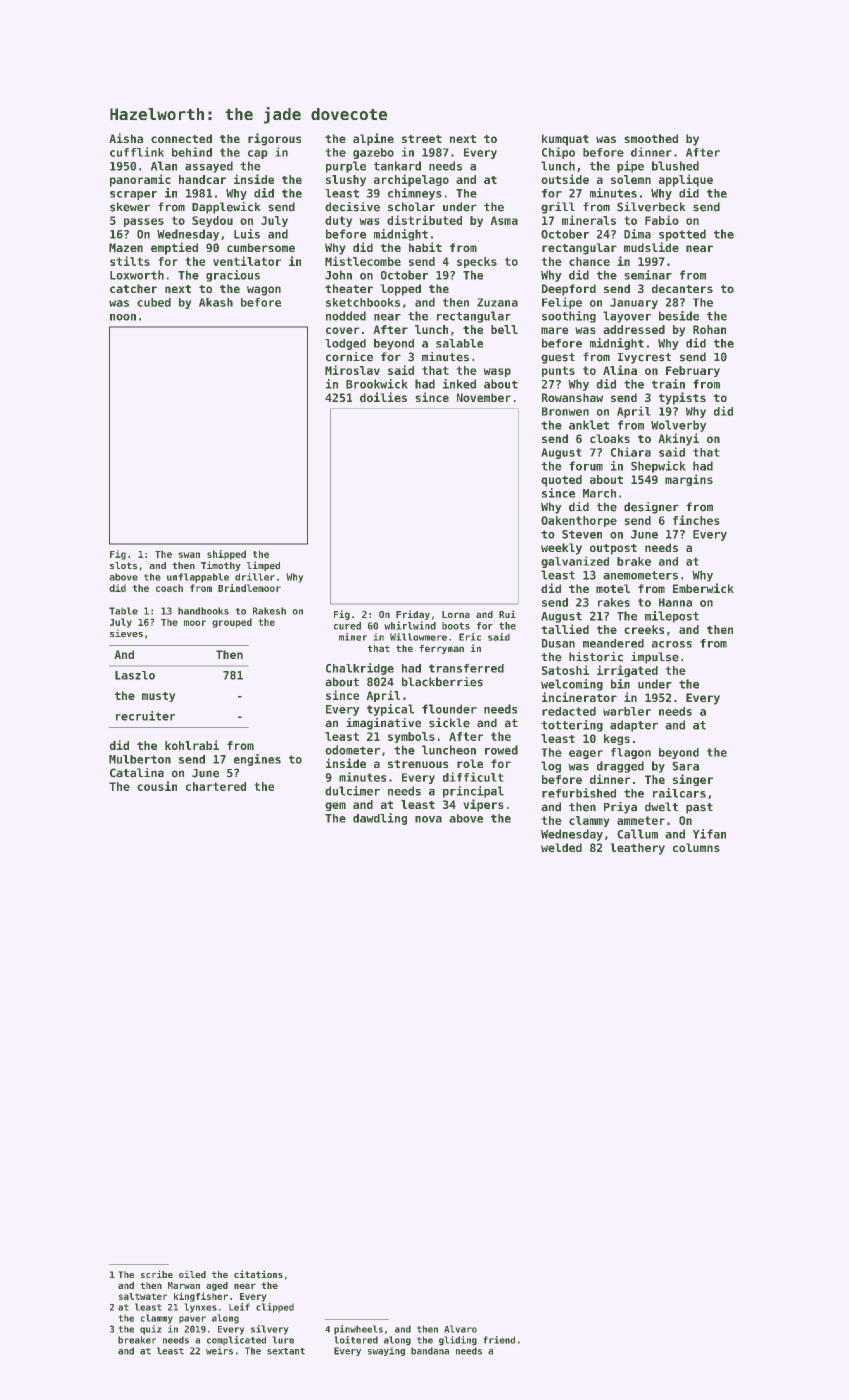 This screenshot has height=1400, width=849. I want to click on cousin, so click(157, 786).
